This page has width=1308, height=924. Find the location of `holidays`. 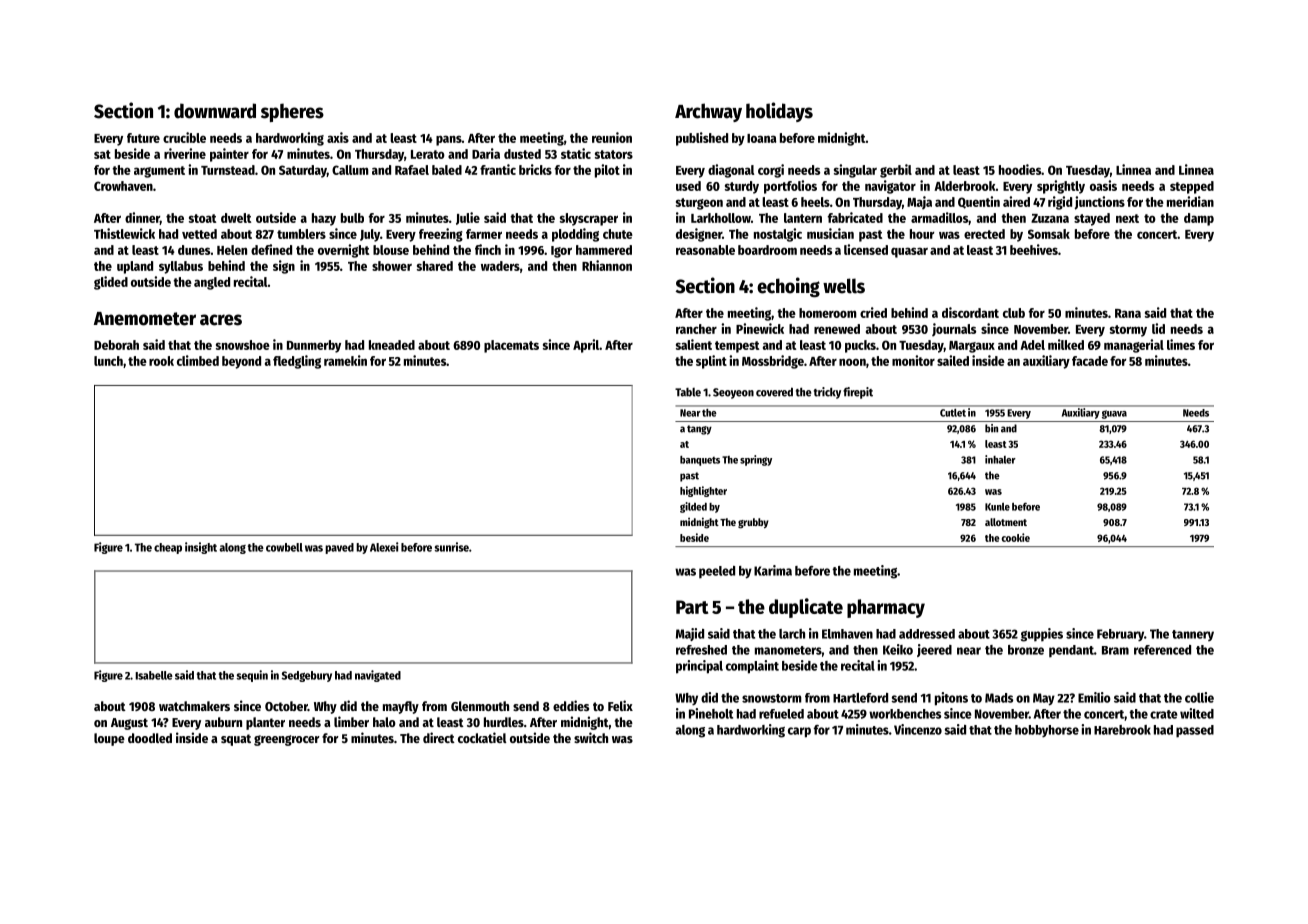

holidays is located at coordinates (779, 112).
